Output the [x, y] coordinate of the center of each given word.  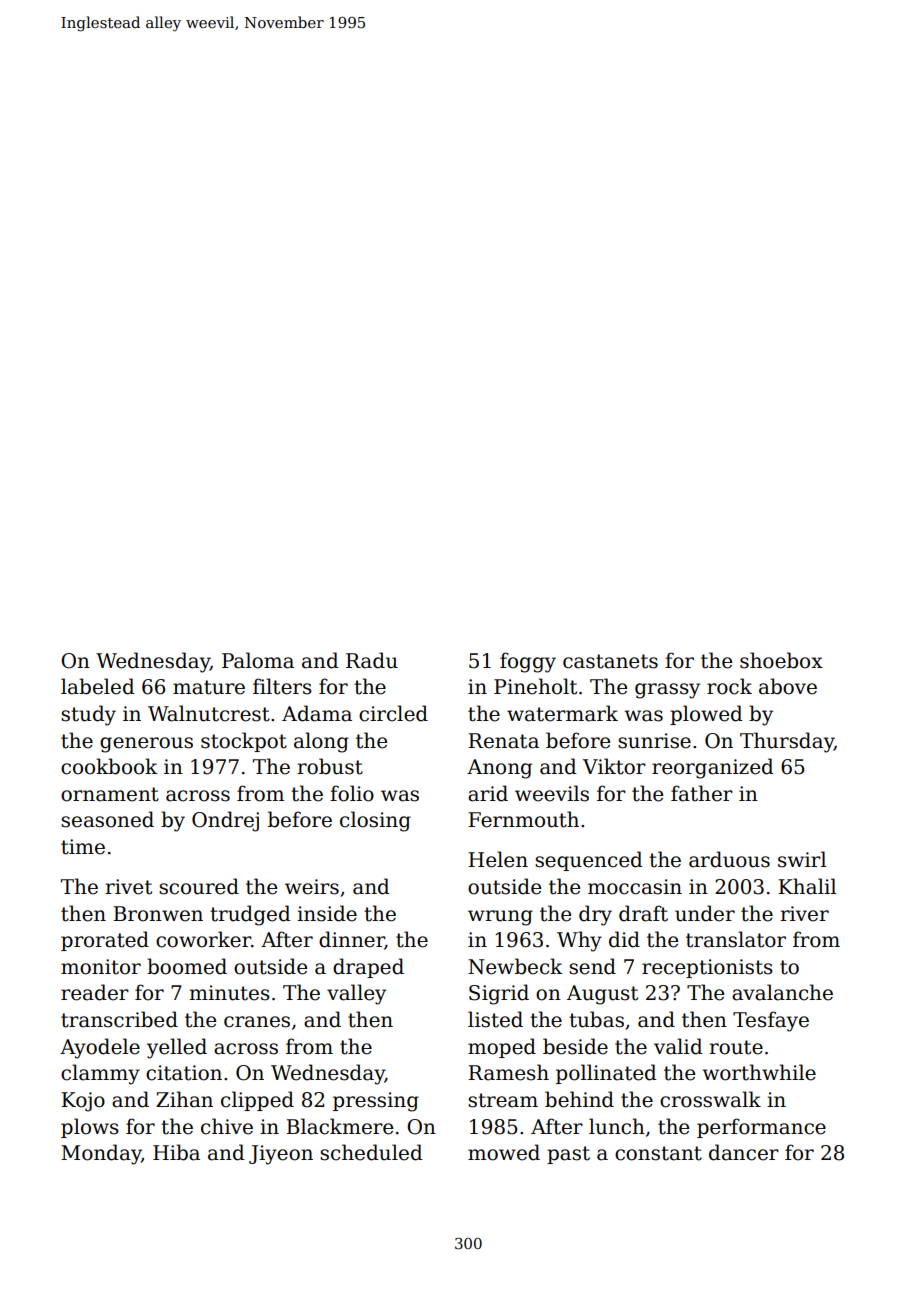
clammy [100, 1074]
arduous [729, 859]
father [702, 793]
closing [375, 821]
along [321, 742]
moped [502, 1048]
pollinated [606, 1074]
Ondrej [225, 821]
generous [146, 745]
